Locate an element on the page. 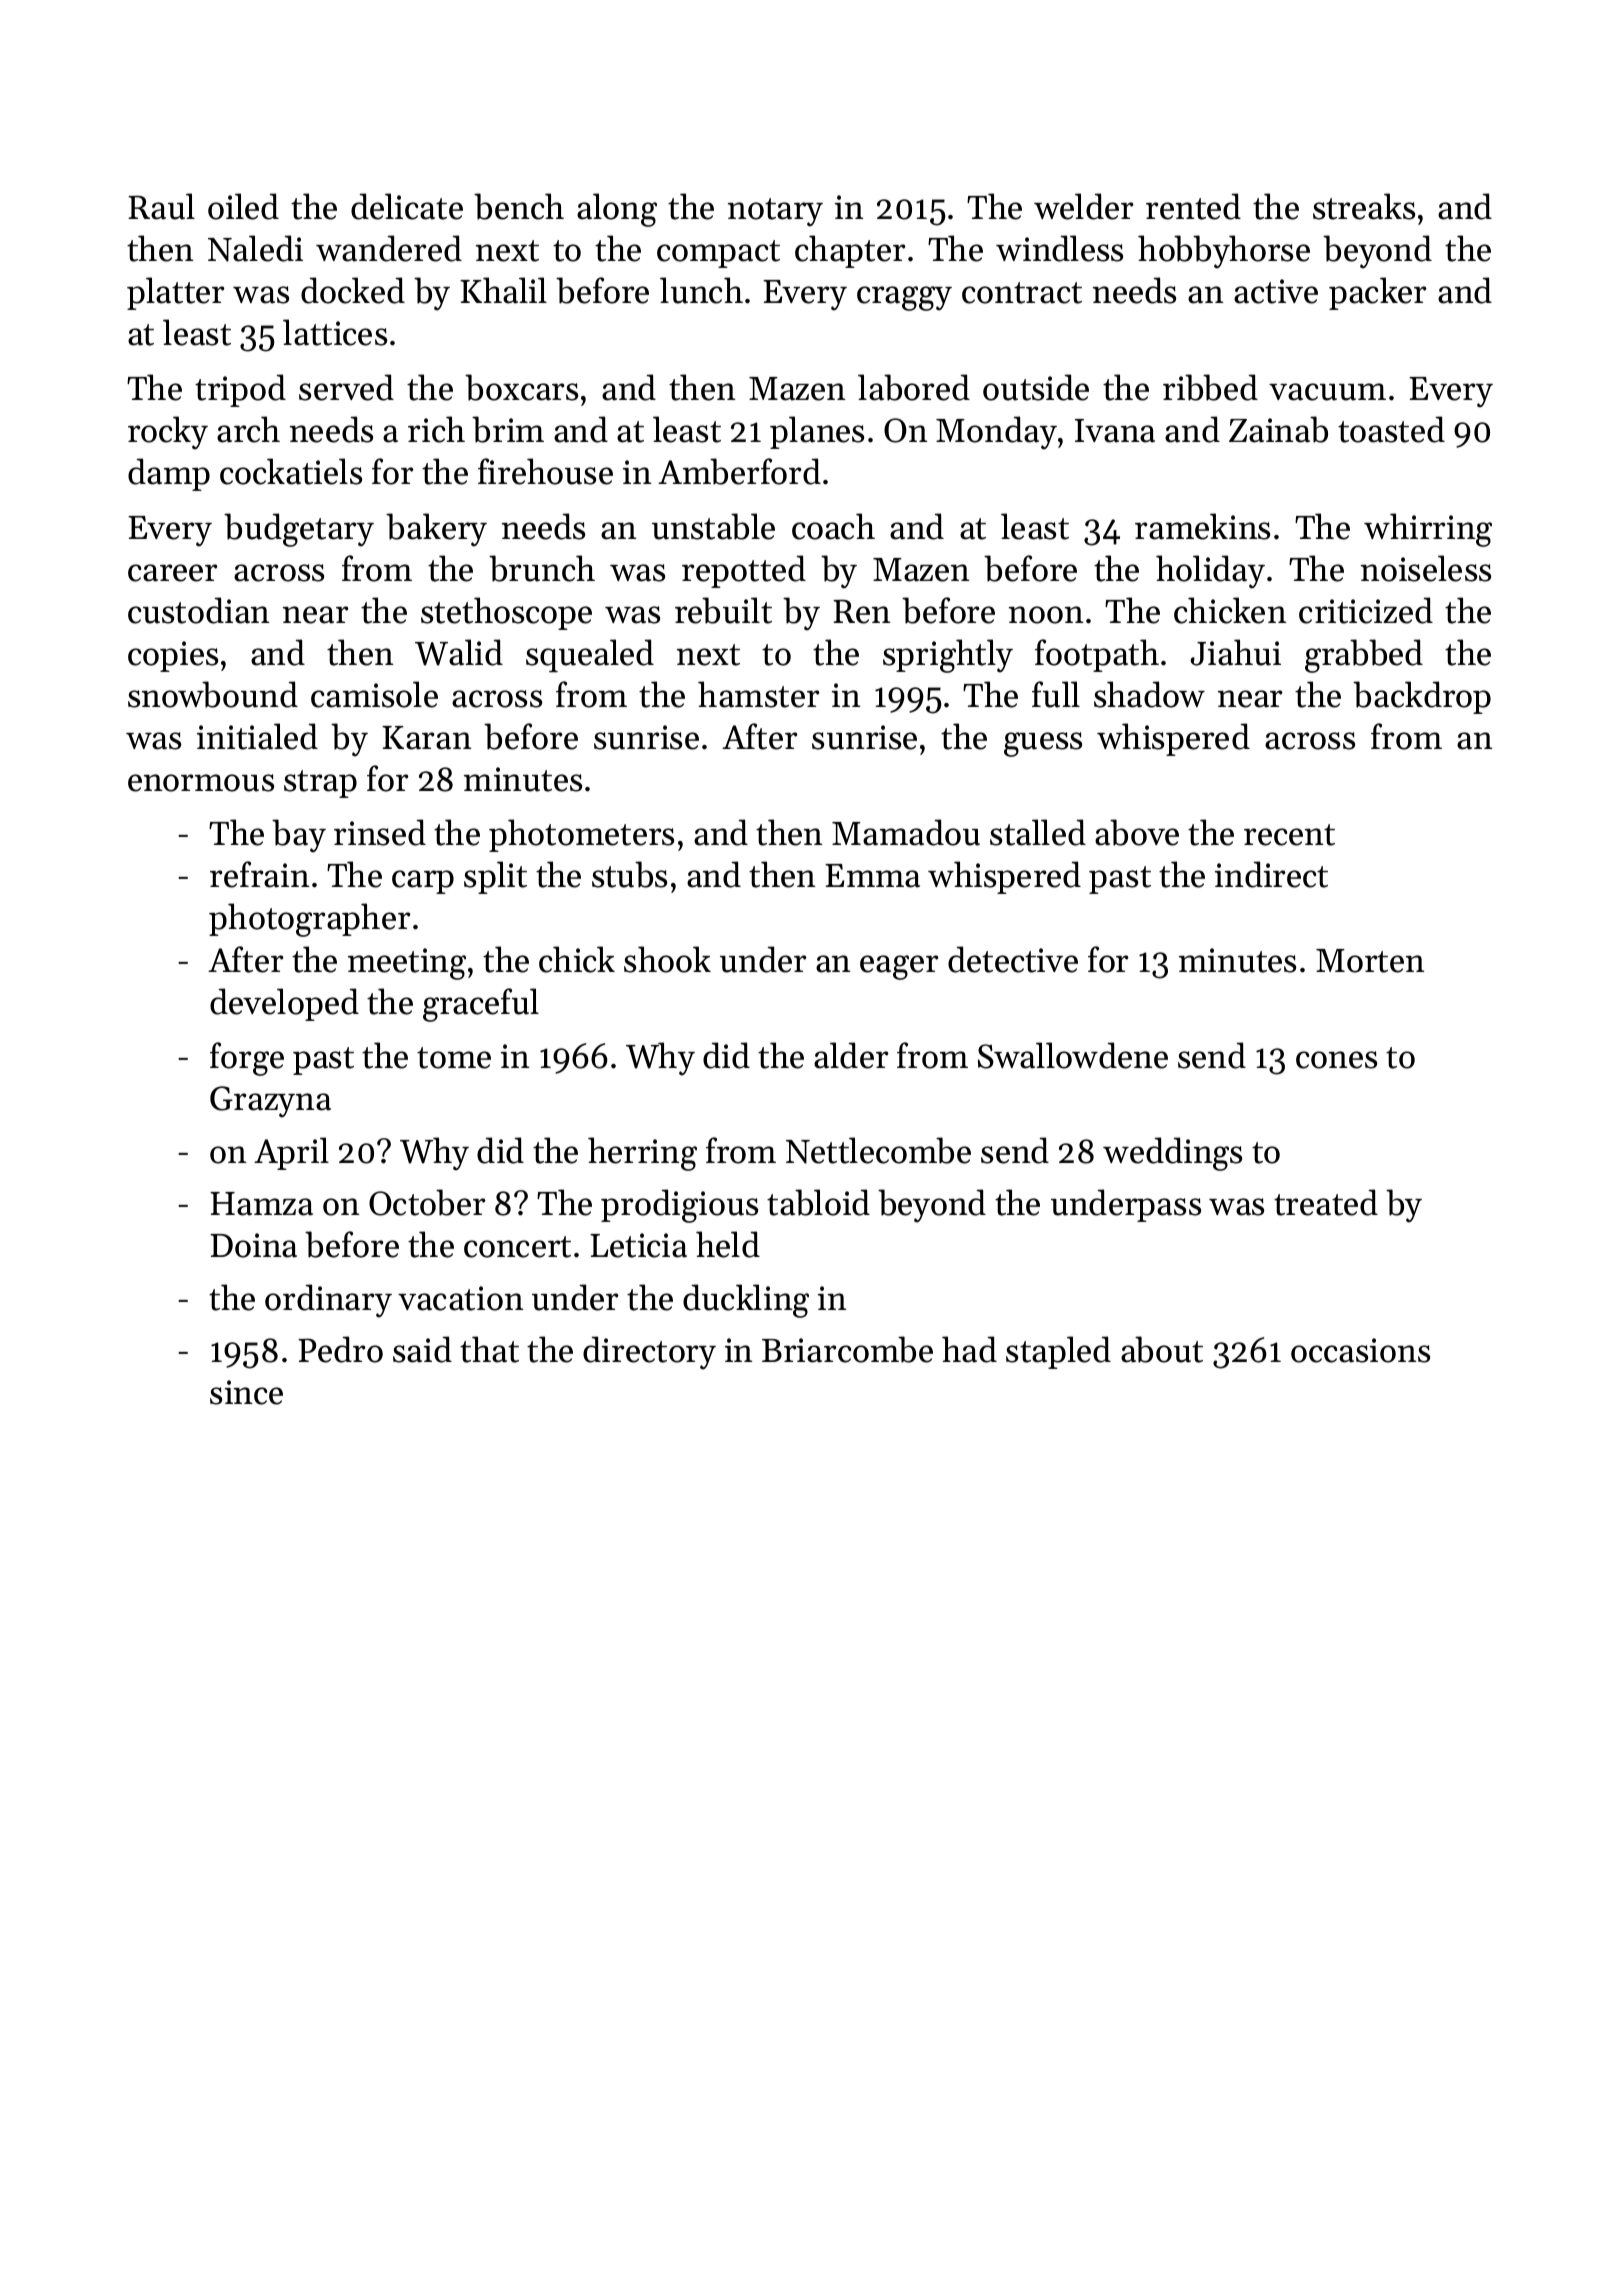  copies is located at coordinates (173, 656).
